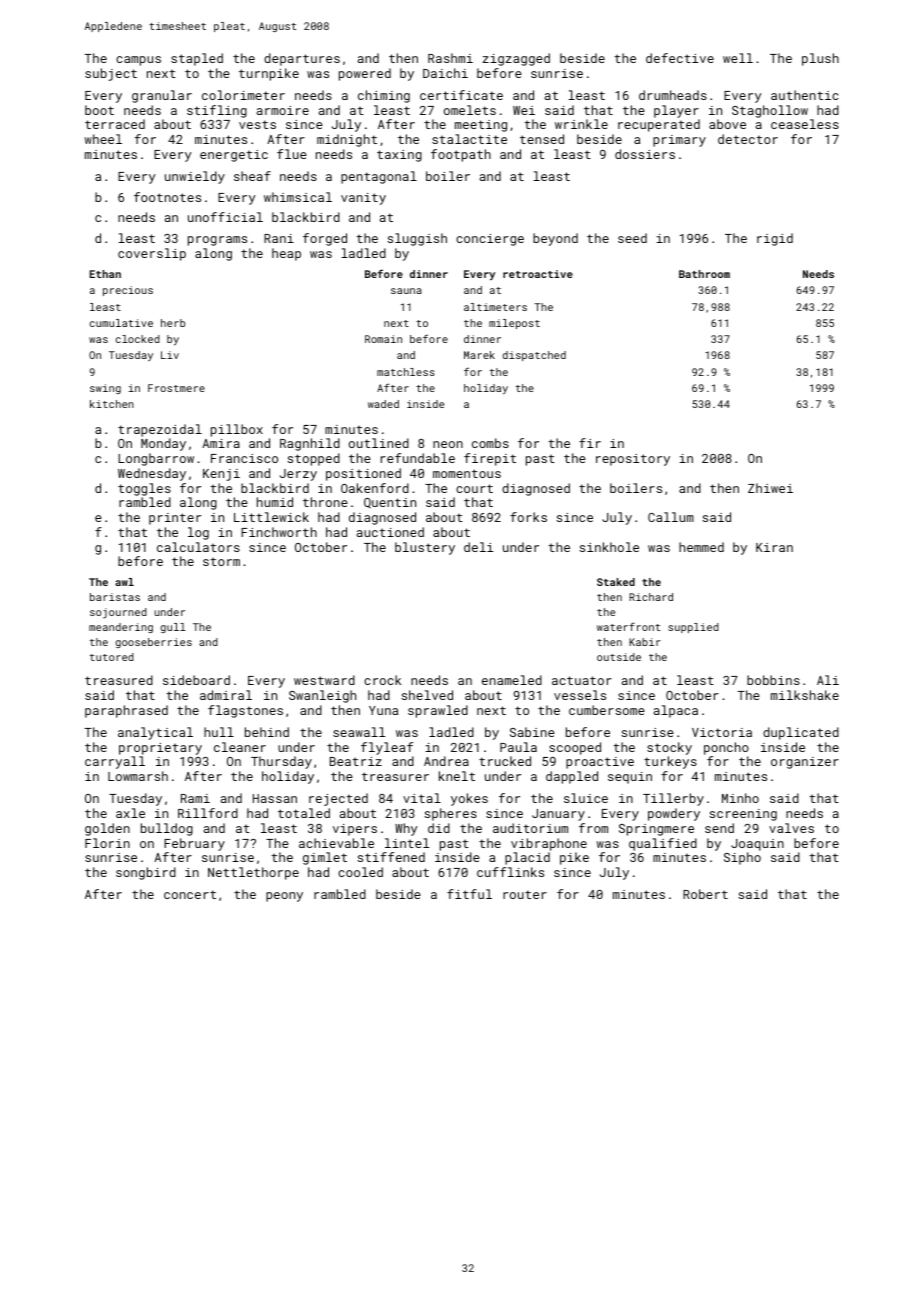  What do you see at coordinates (528, 517) in the document?
I see `forks` at bounding box center [528, 517].
